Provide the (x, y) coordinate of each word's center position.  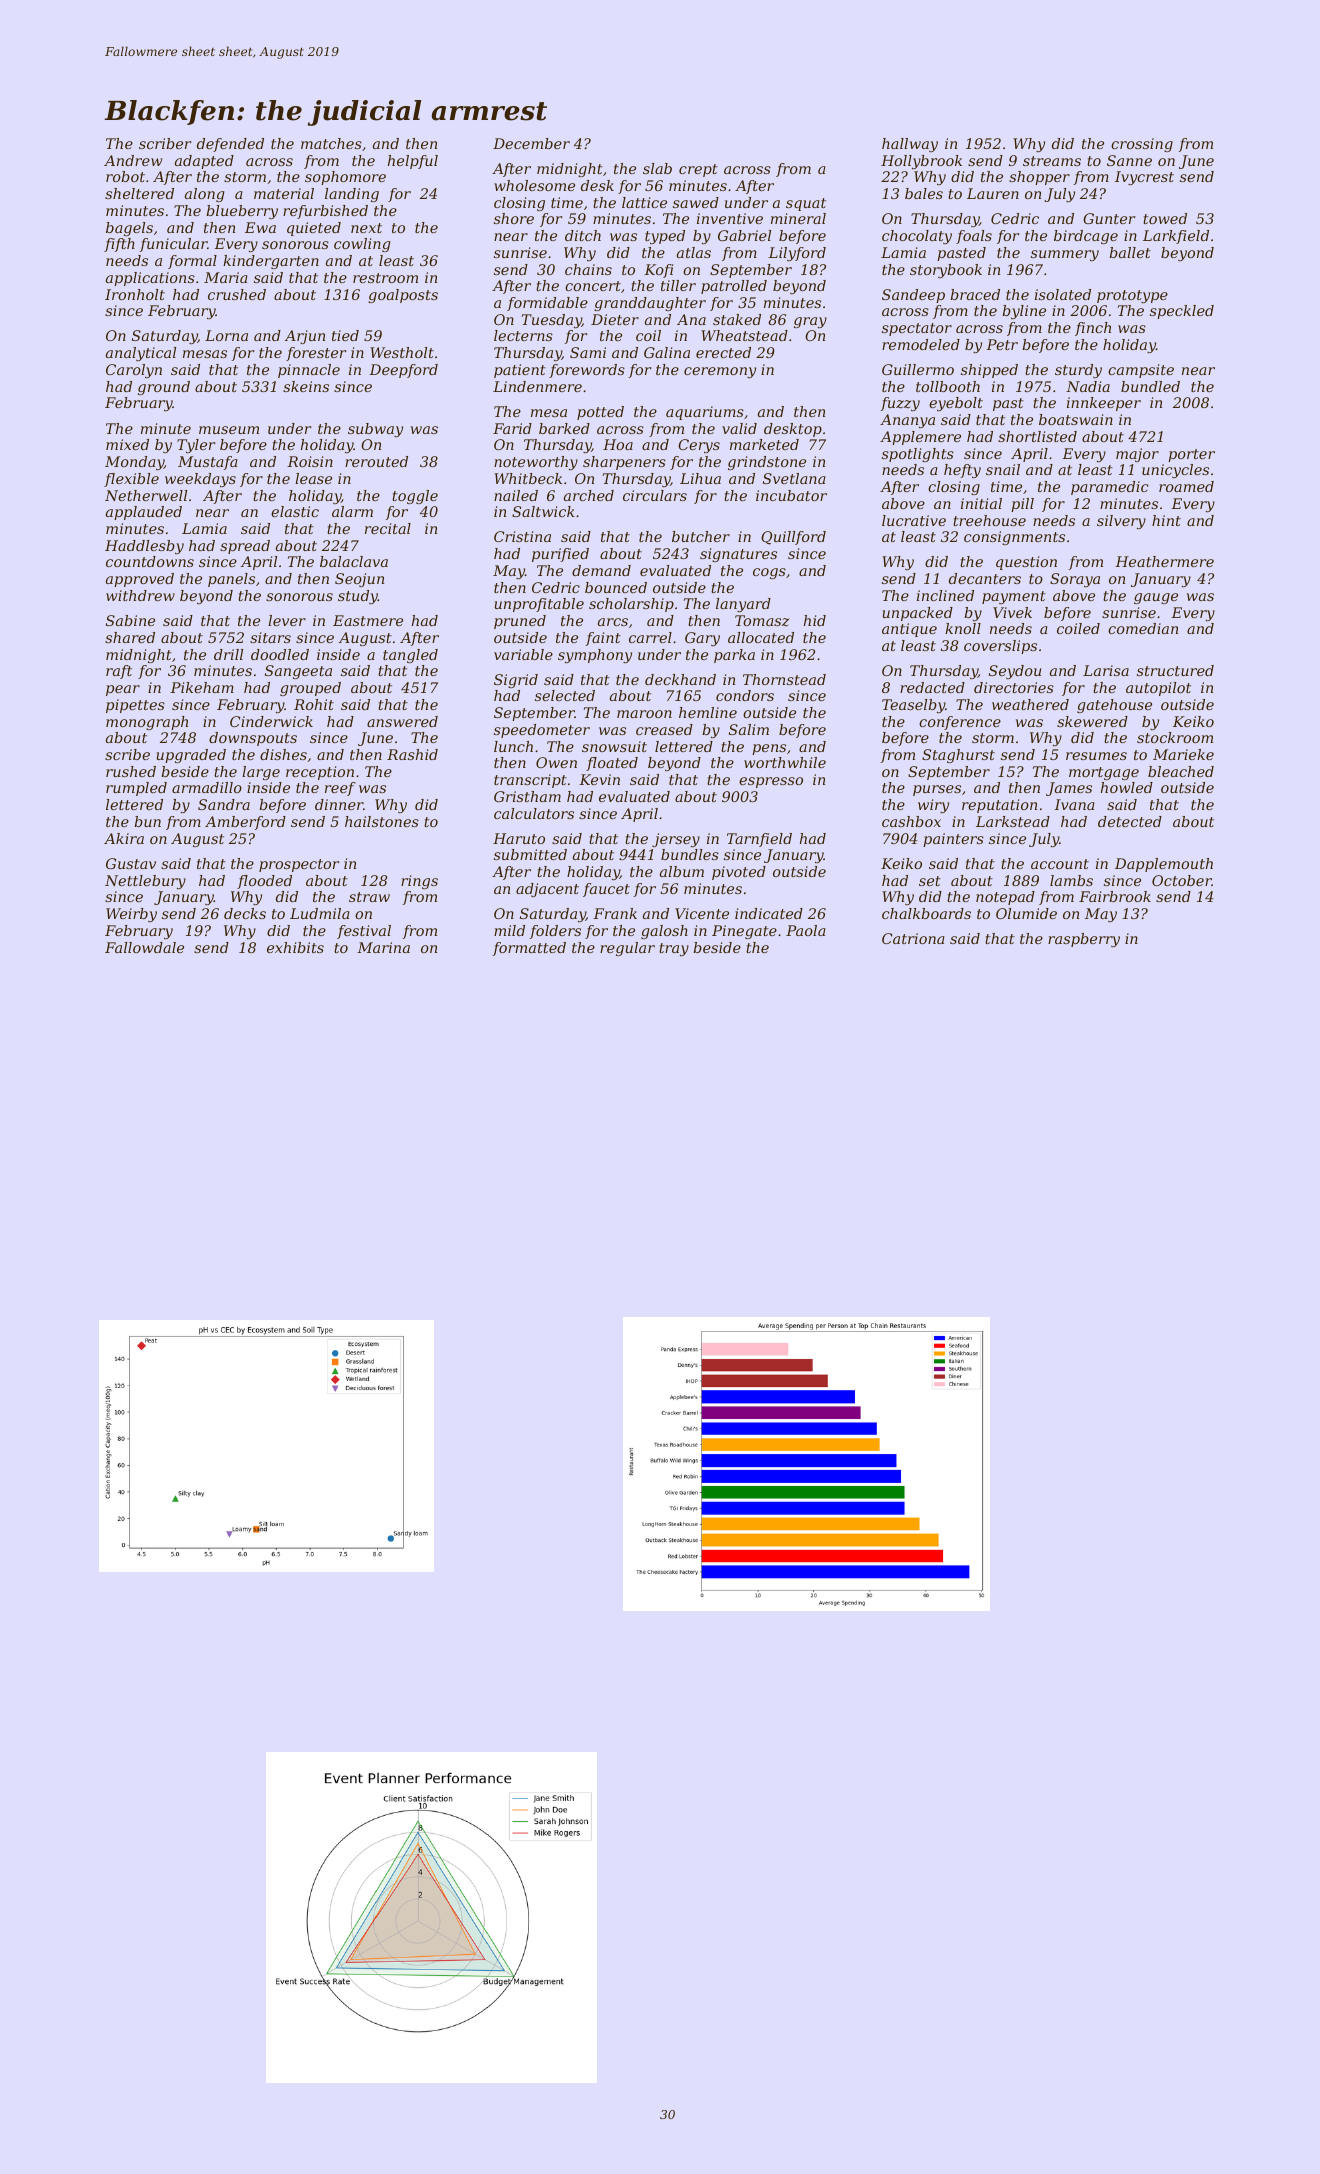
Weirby (131, 915)
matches (331, 143)
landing (352, 195)
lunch (513, 746)
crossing (1142, 145)
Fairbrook (1115, 896)
